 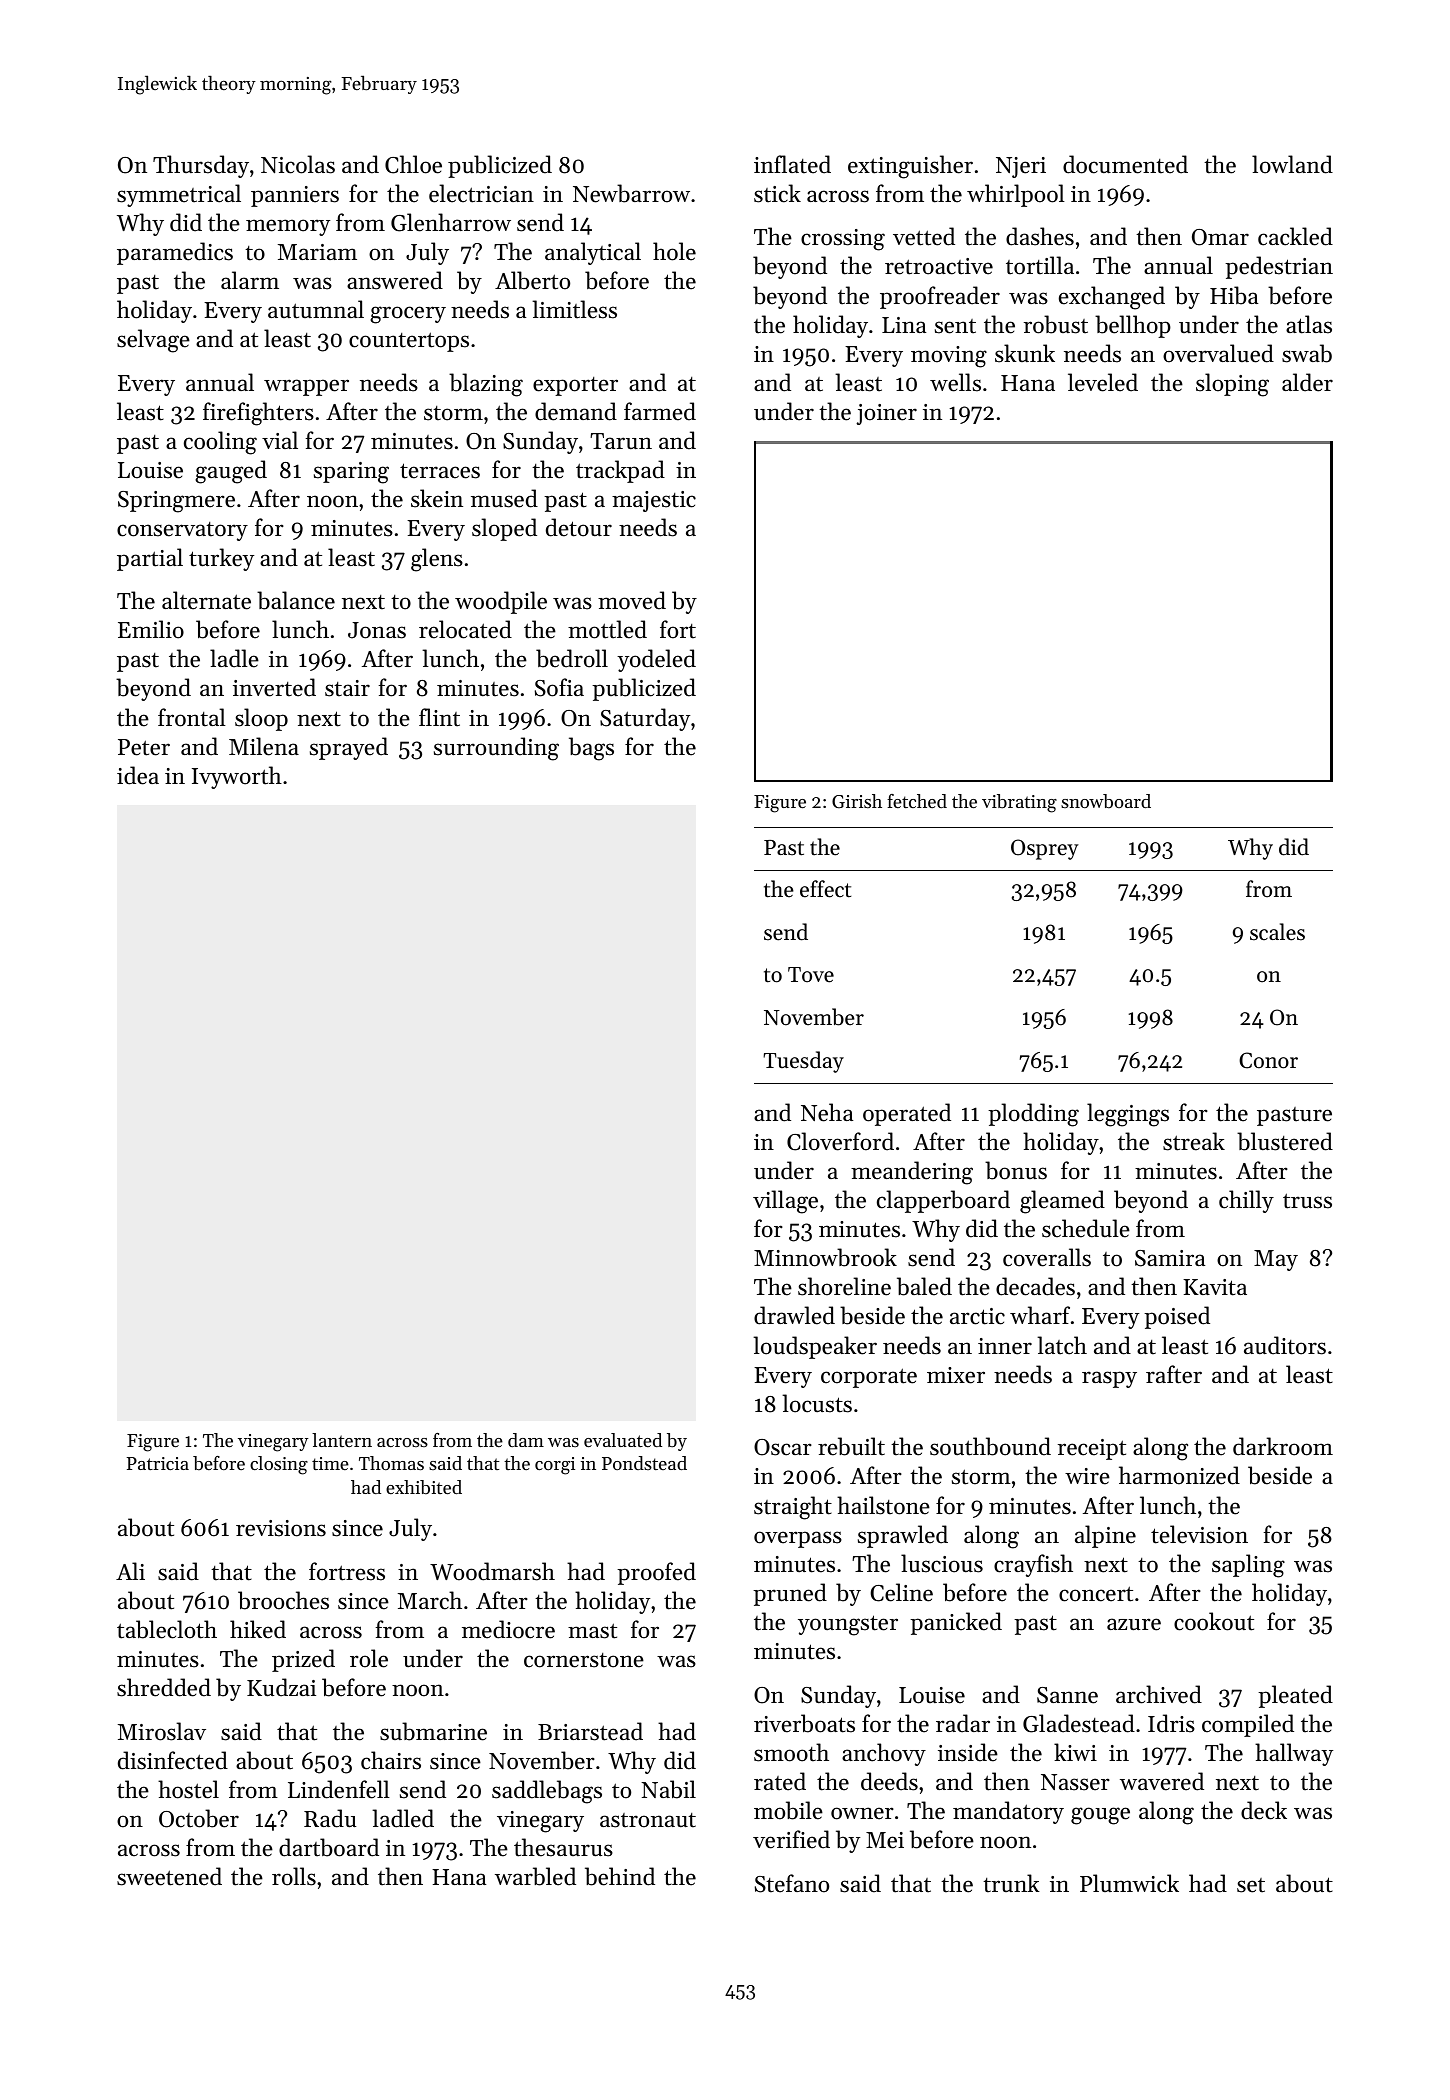 What do you see at coordinates (317, 252) in the page?
I see `Mariam` at bounding box center [317, 252].
